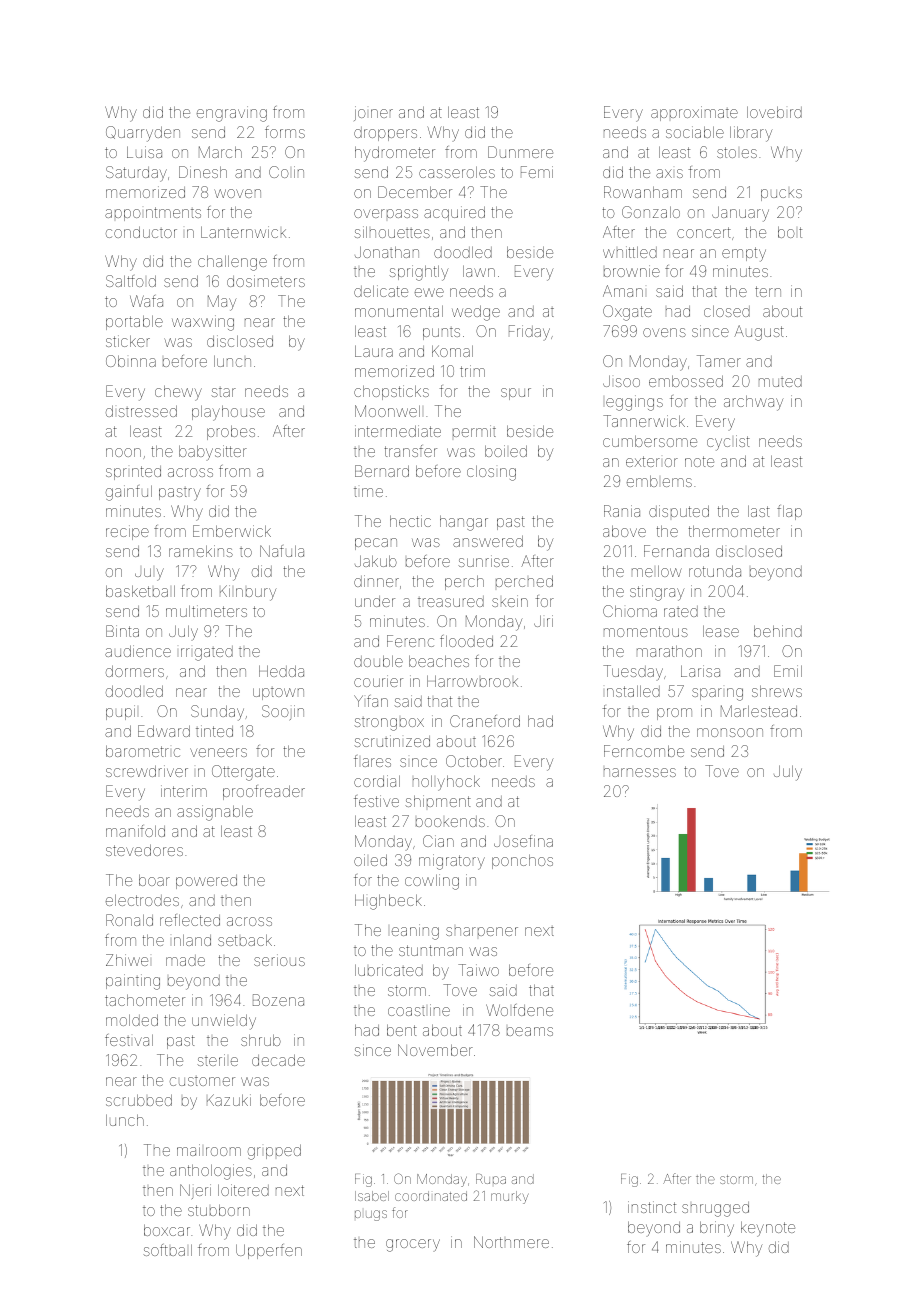 The height and width of the screenshot is (1316, 908). Describe the element at coordinates (730, 732) in the screenshot. I see `monsoon` at that location.
